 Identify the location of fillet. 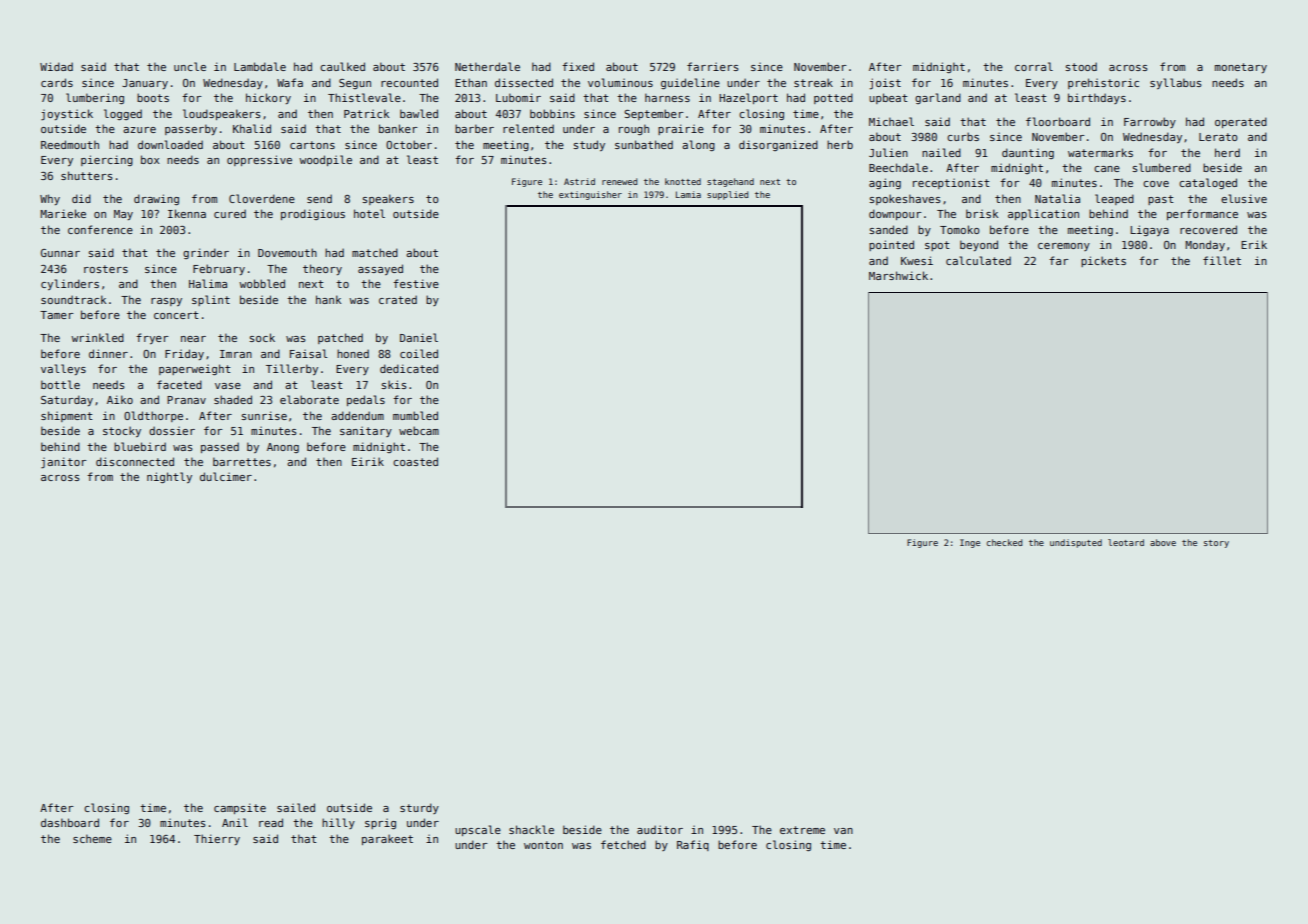
(1222, 260).
